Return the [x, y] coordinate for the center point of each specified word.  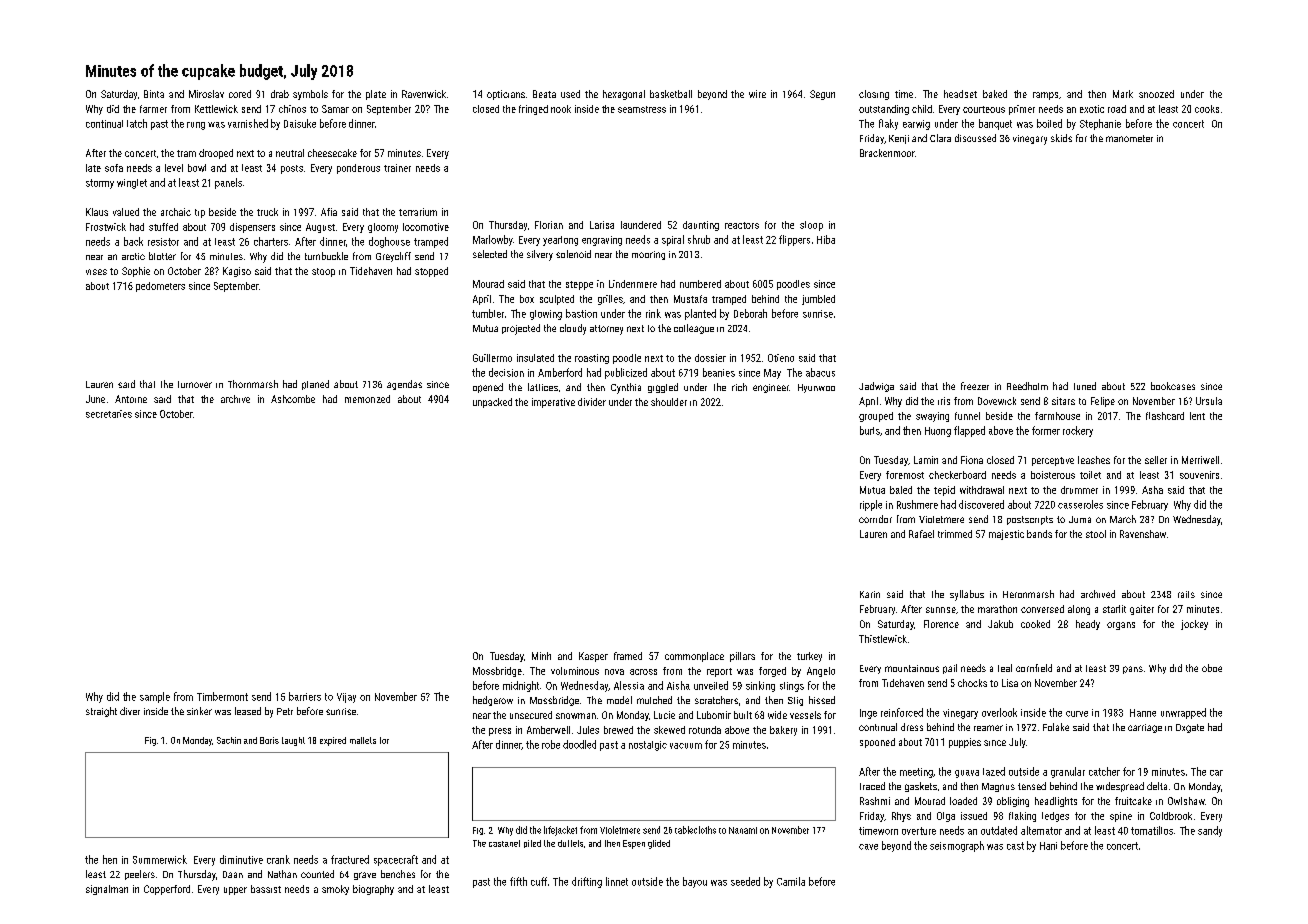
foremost [905, 475]
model [619, 700]
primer [1022, 110]
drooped [216, 154]
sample [155, 697]
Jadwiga [876, 387]
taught [293, 741]
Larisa [602, 225]
